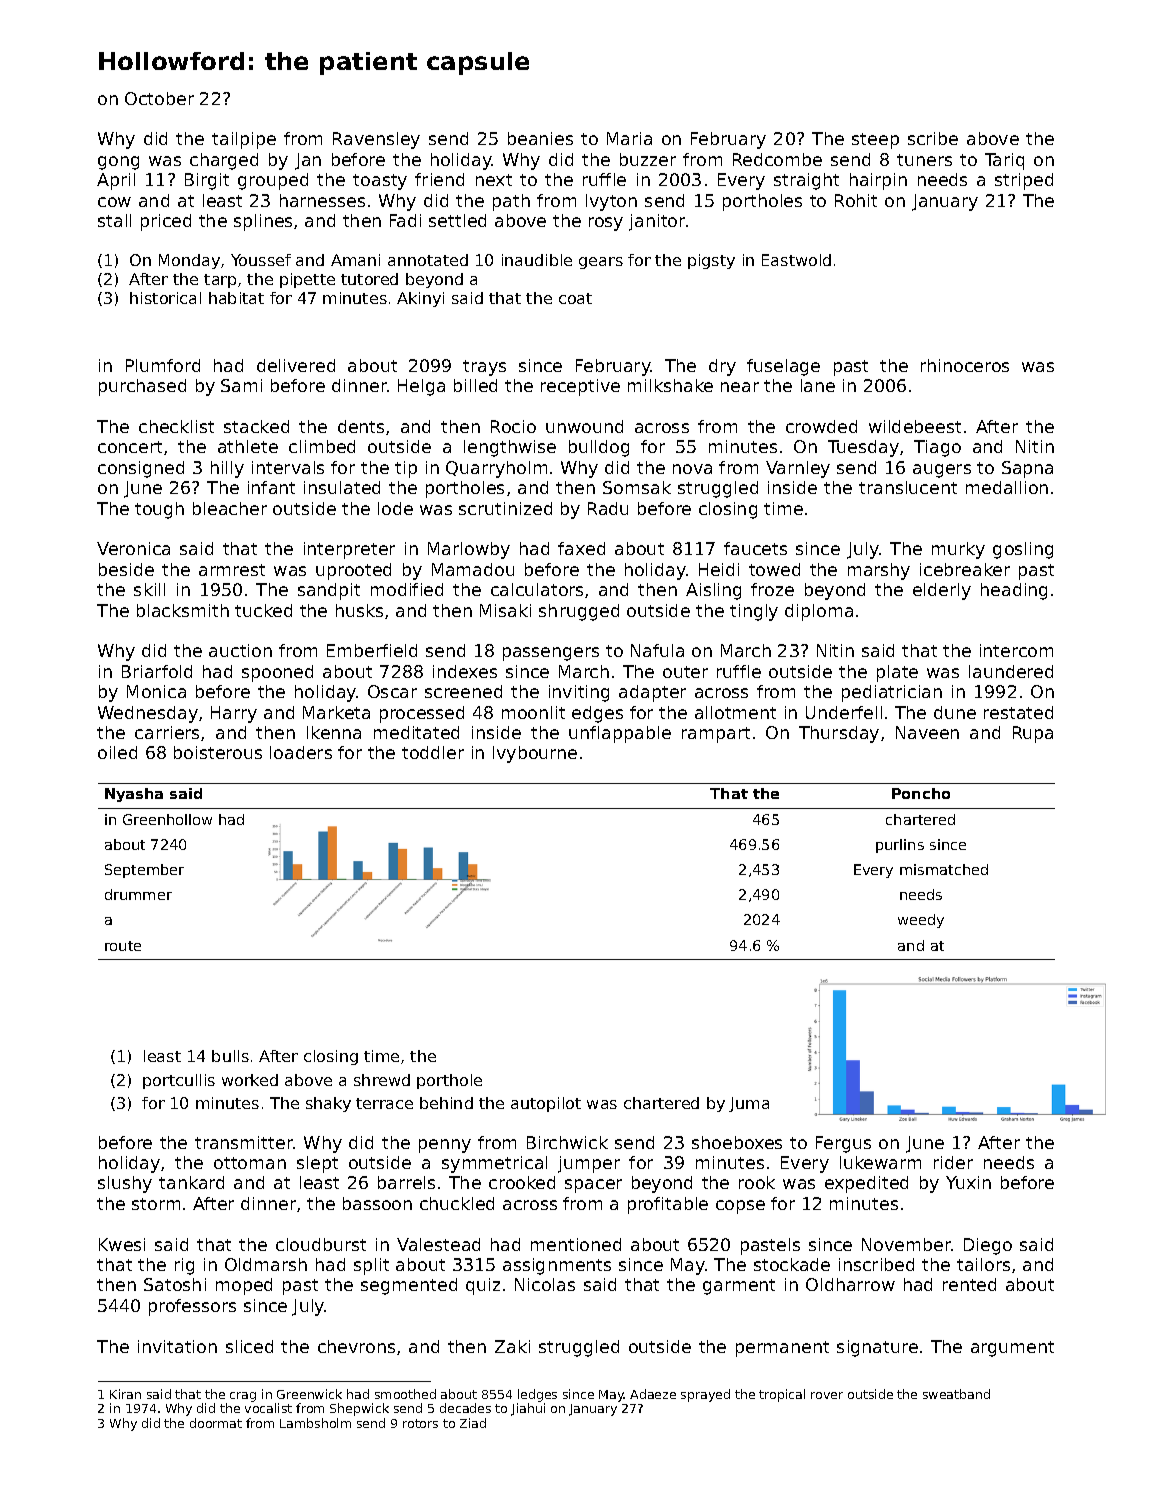  I want to click on trays, so click(484, 368).
